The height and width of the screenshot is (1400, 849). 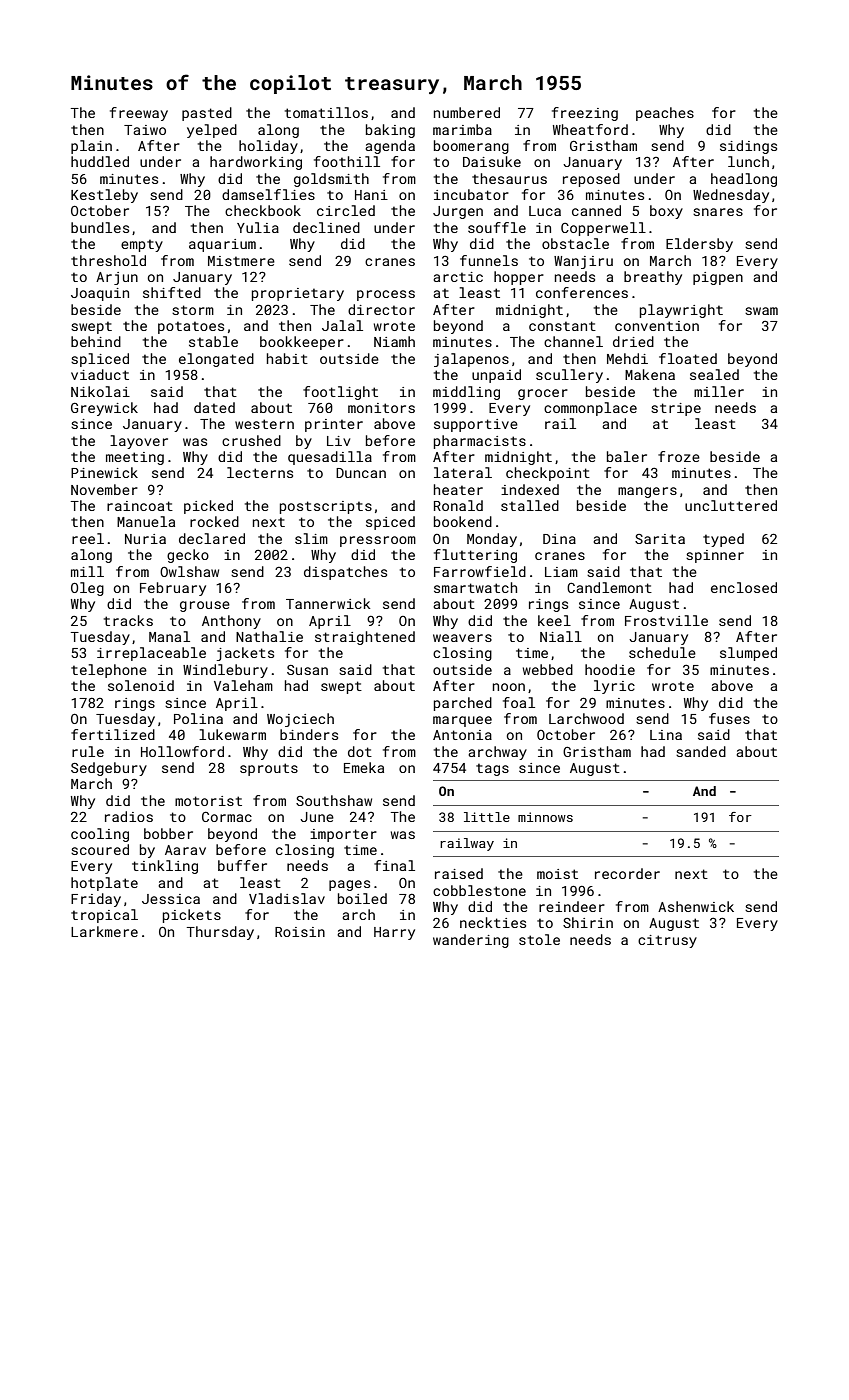 I want to click on citrusy, so click(x=667, y=941).
